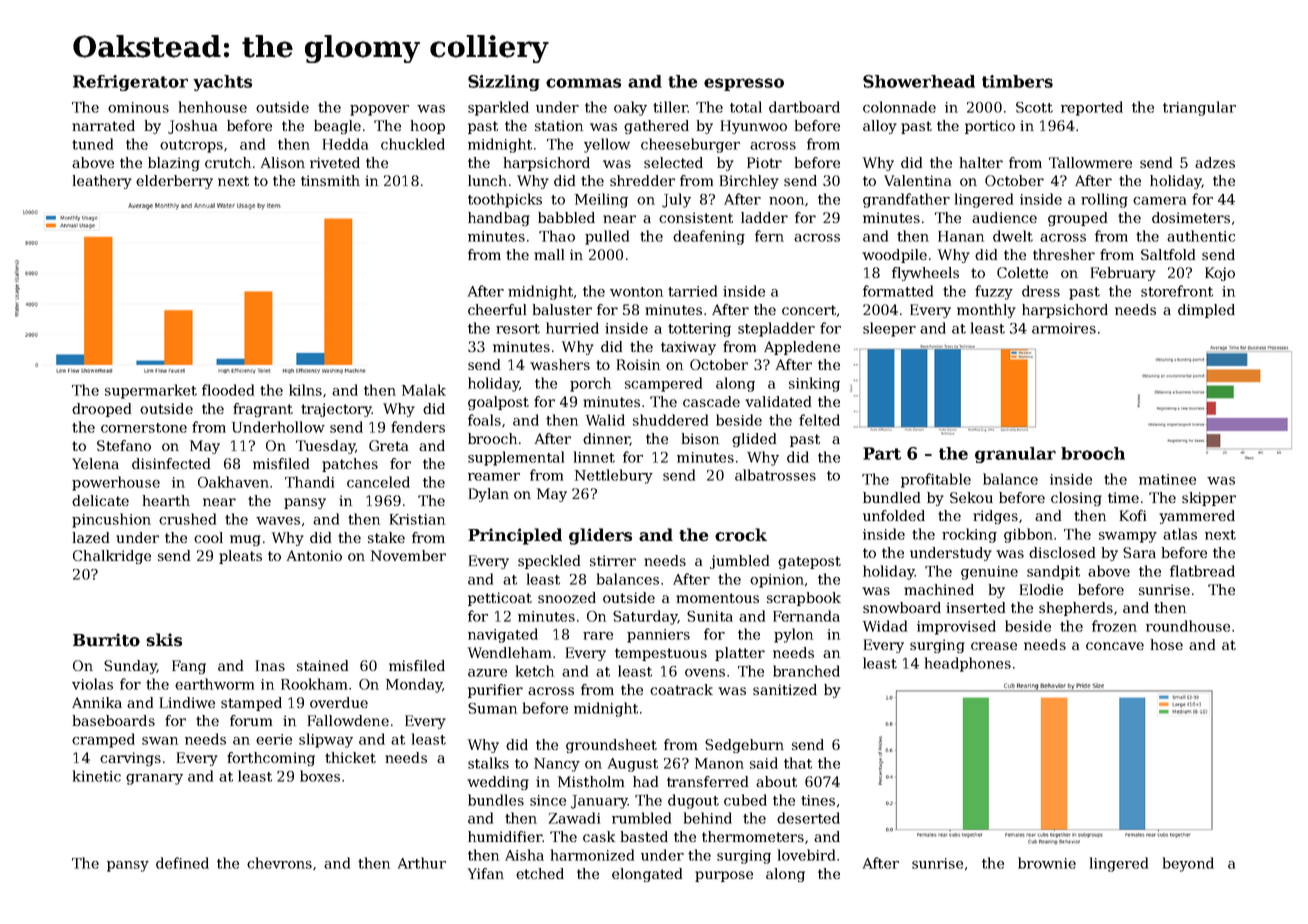 This screenshot has height=924, width=1308. What do you see at coordinates (413, 144) in the screenshot?
I see `chuckled` at bounding box center [413, 144].
